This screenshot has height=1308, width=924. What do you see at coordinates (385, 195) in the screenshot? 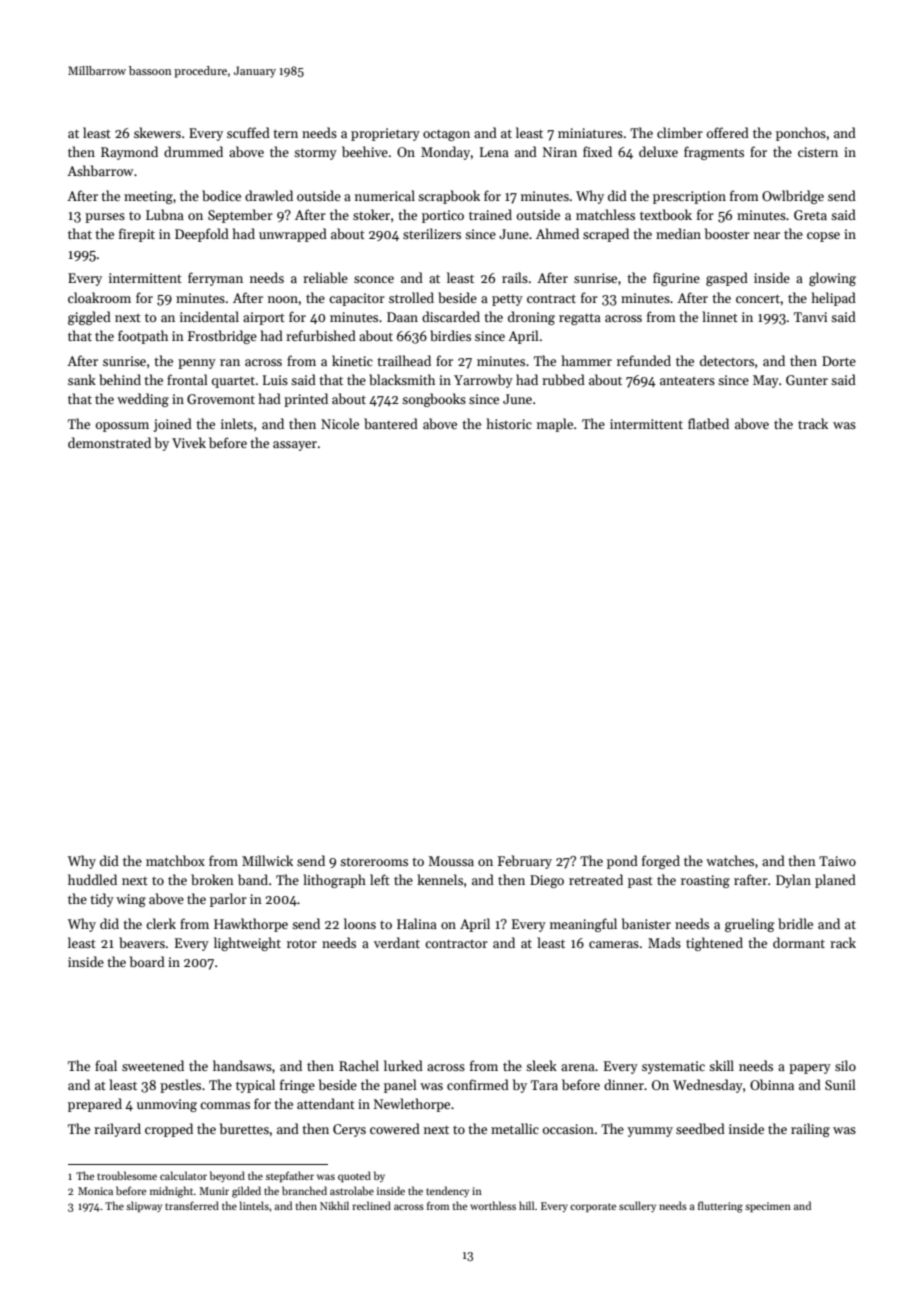
I see `numerical` at bounding box center [385, 195].
